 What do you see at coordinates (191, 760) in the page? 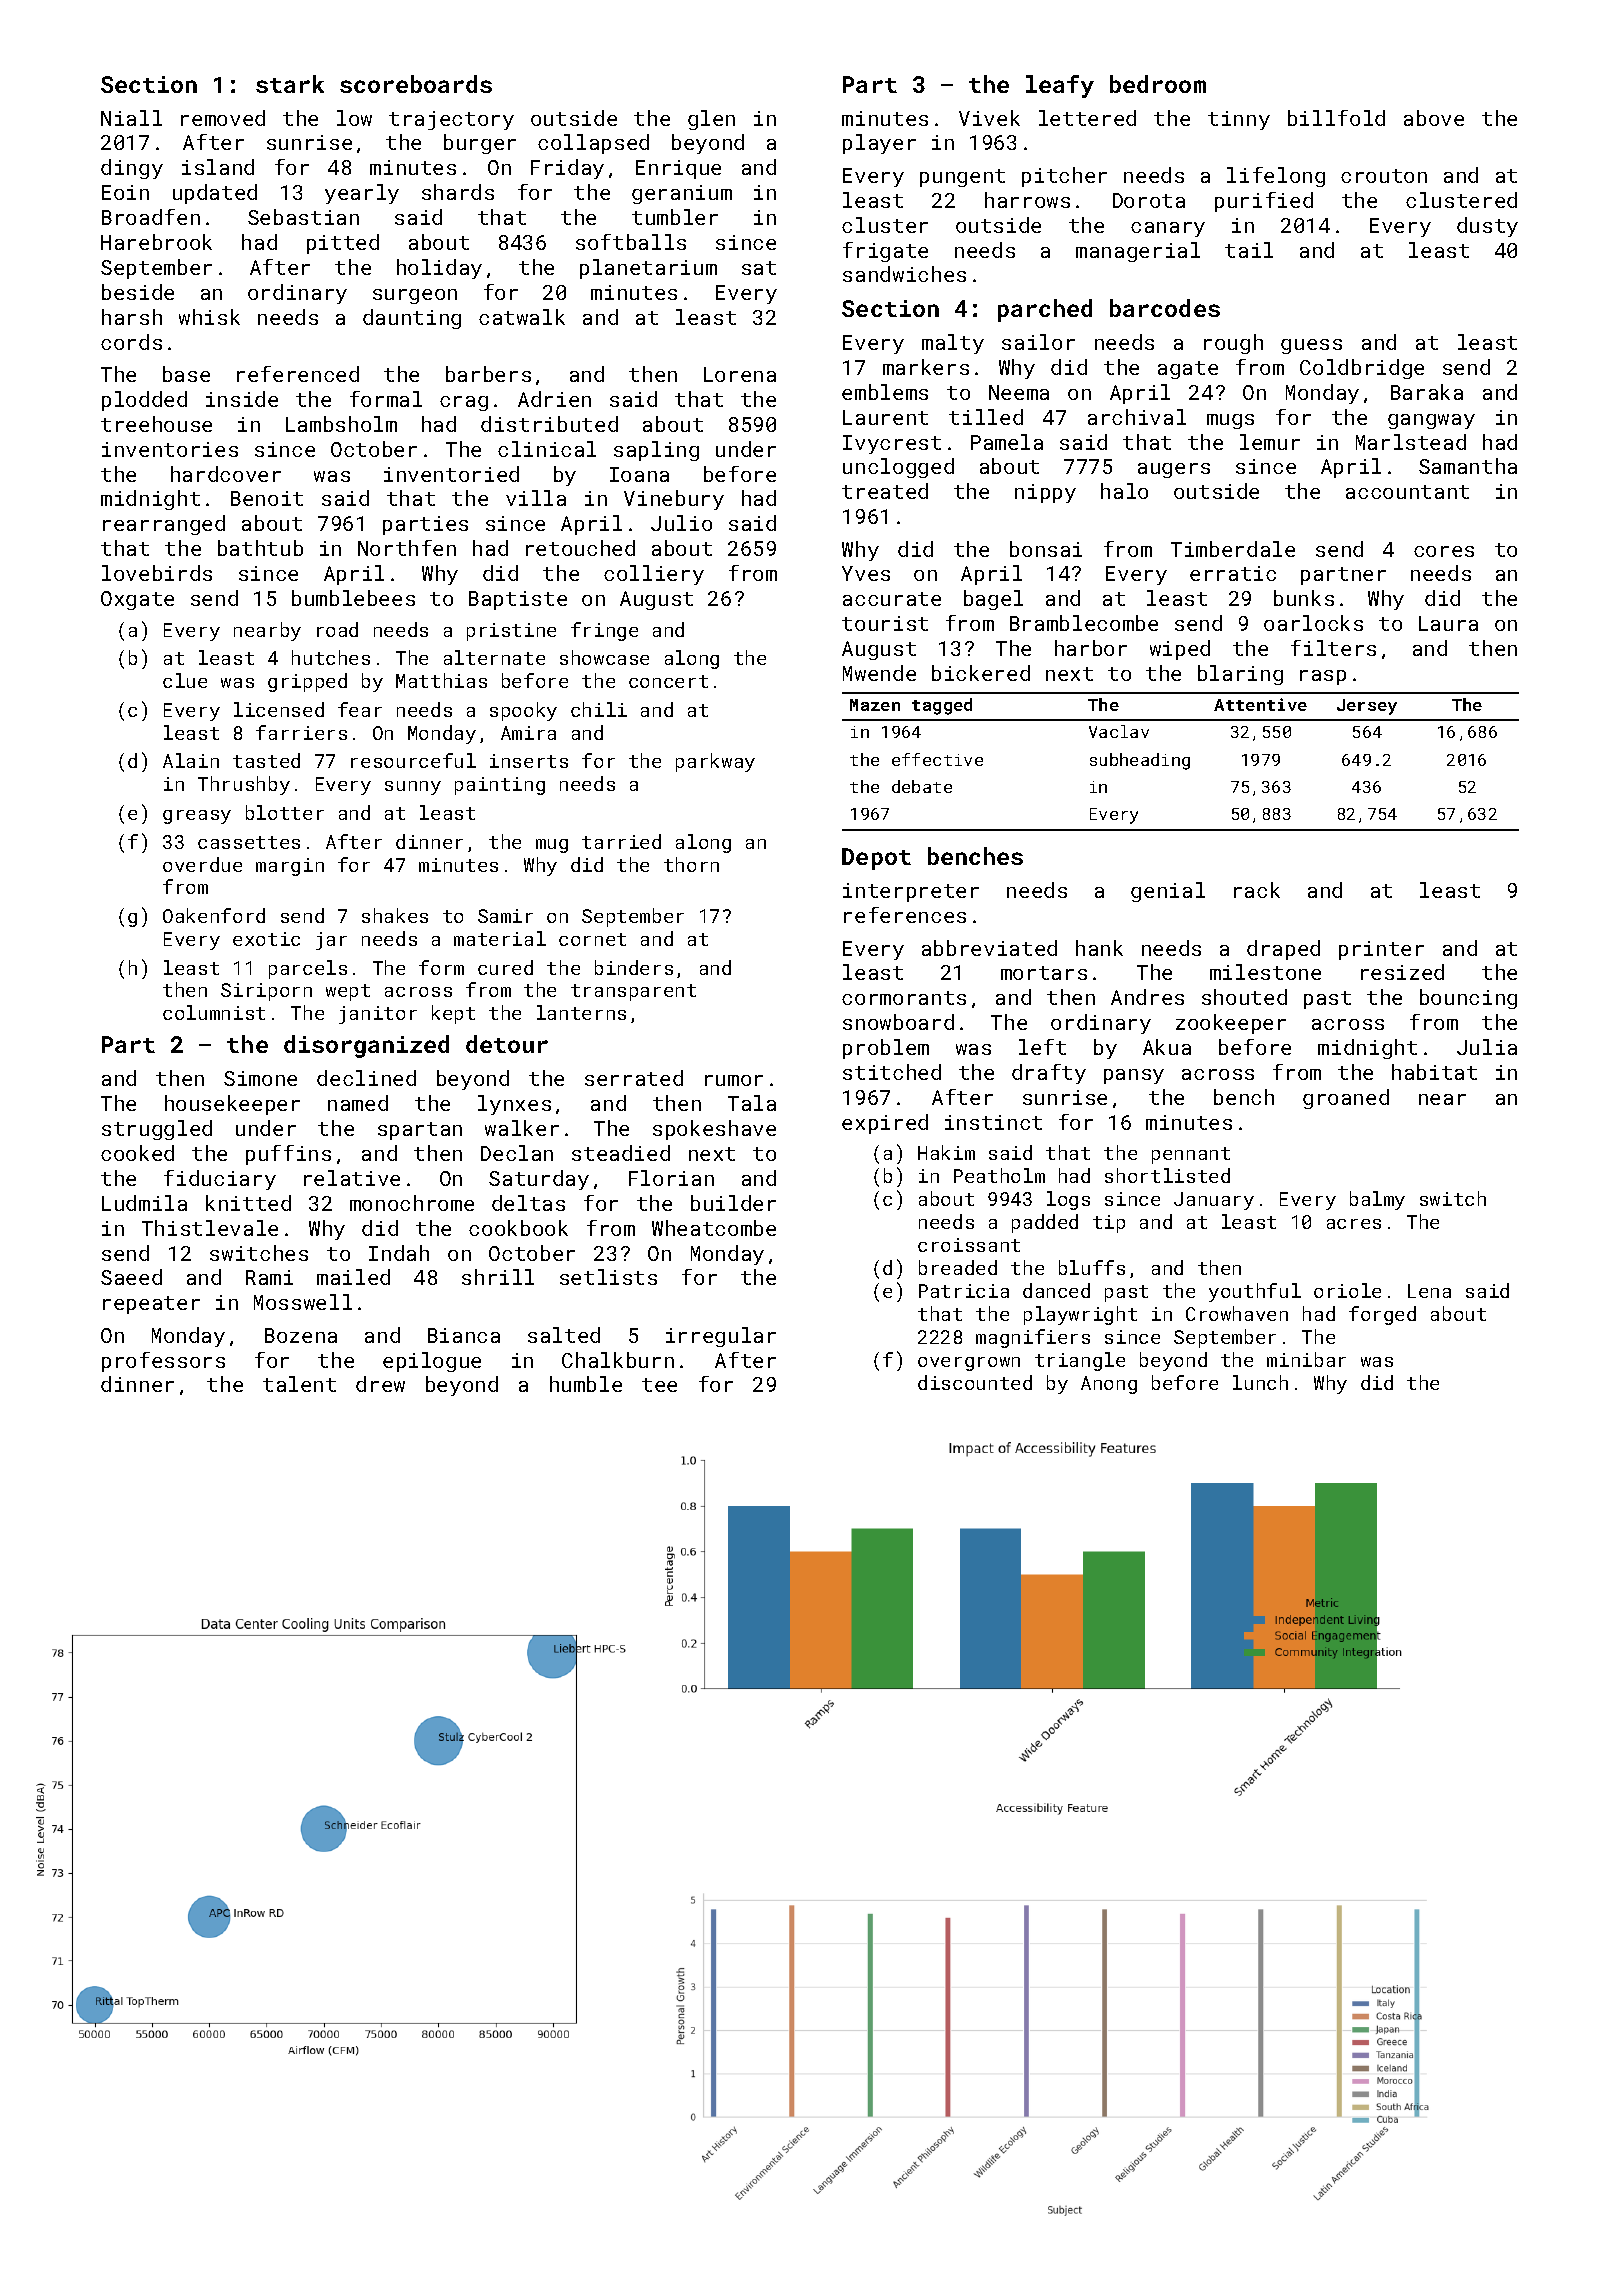
I see `Alain` at bounding box center [191, 760].
